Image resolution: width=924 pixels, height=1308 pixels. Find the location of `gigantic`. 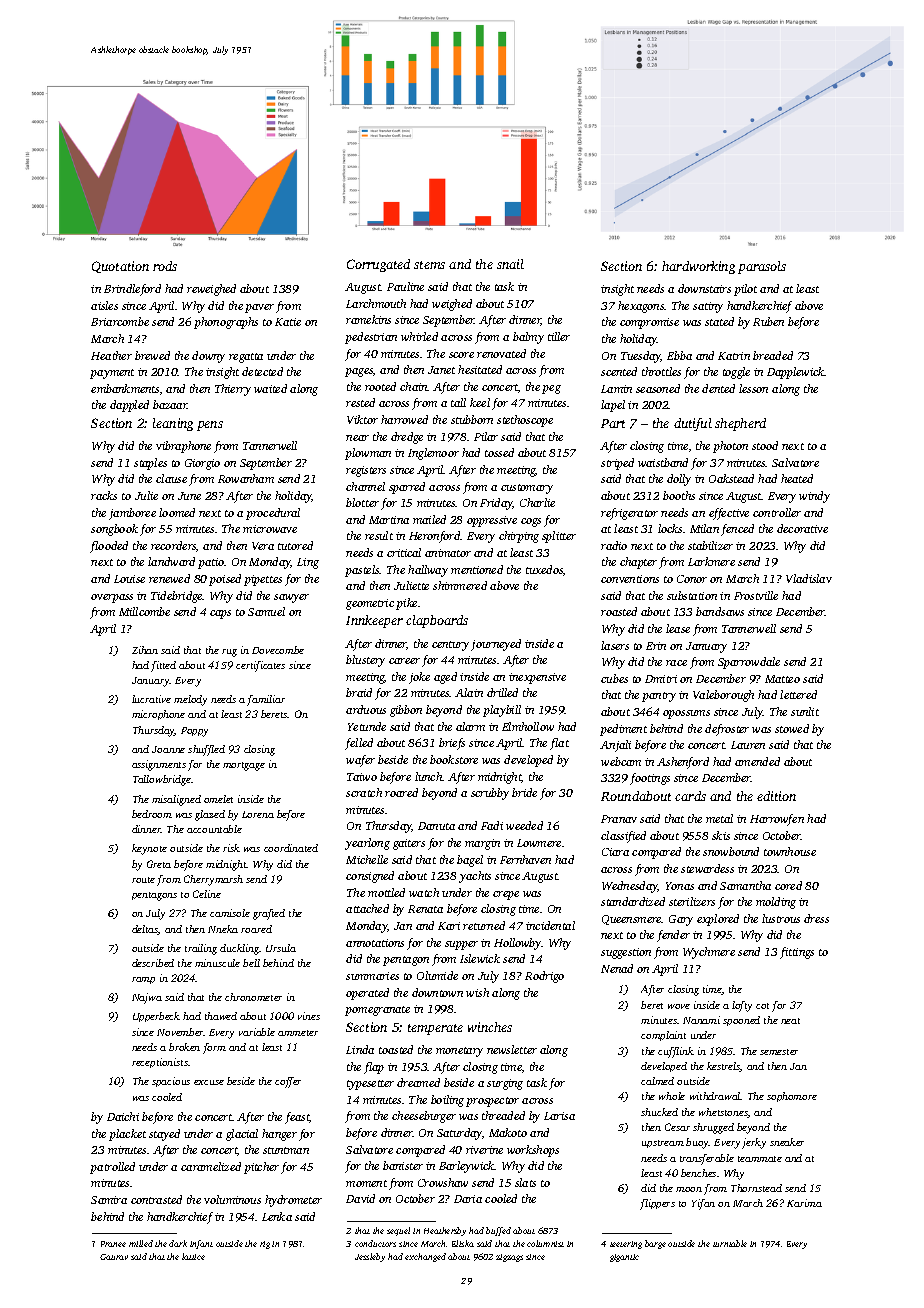

gigantic is located at coordinates (624, 1258).
